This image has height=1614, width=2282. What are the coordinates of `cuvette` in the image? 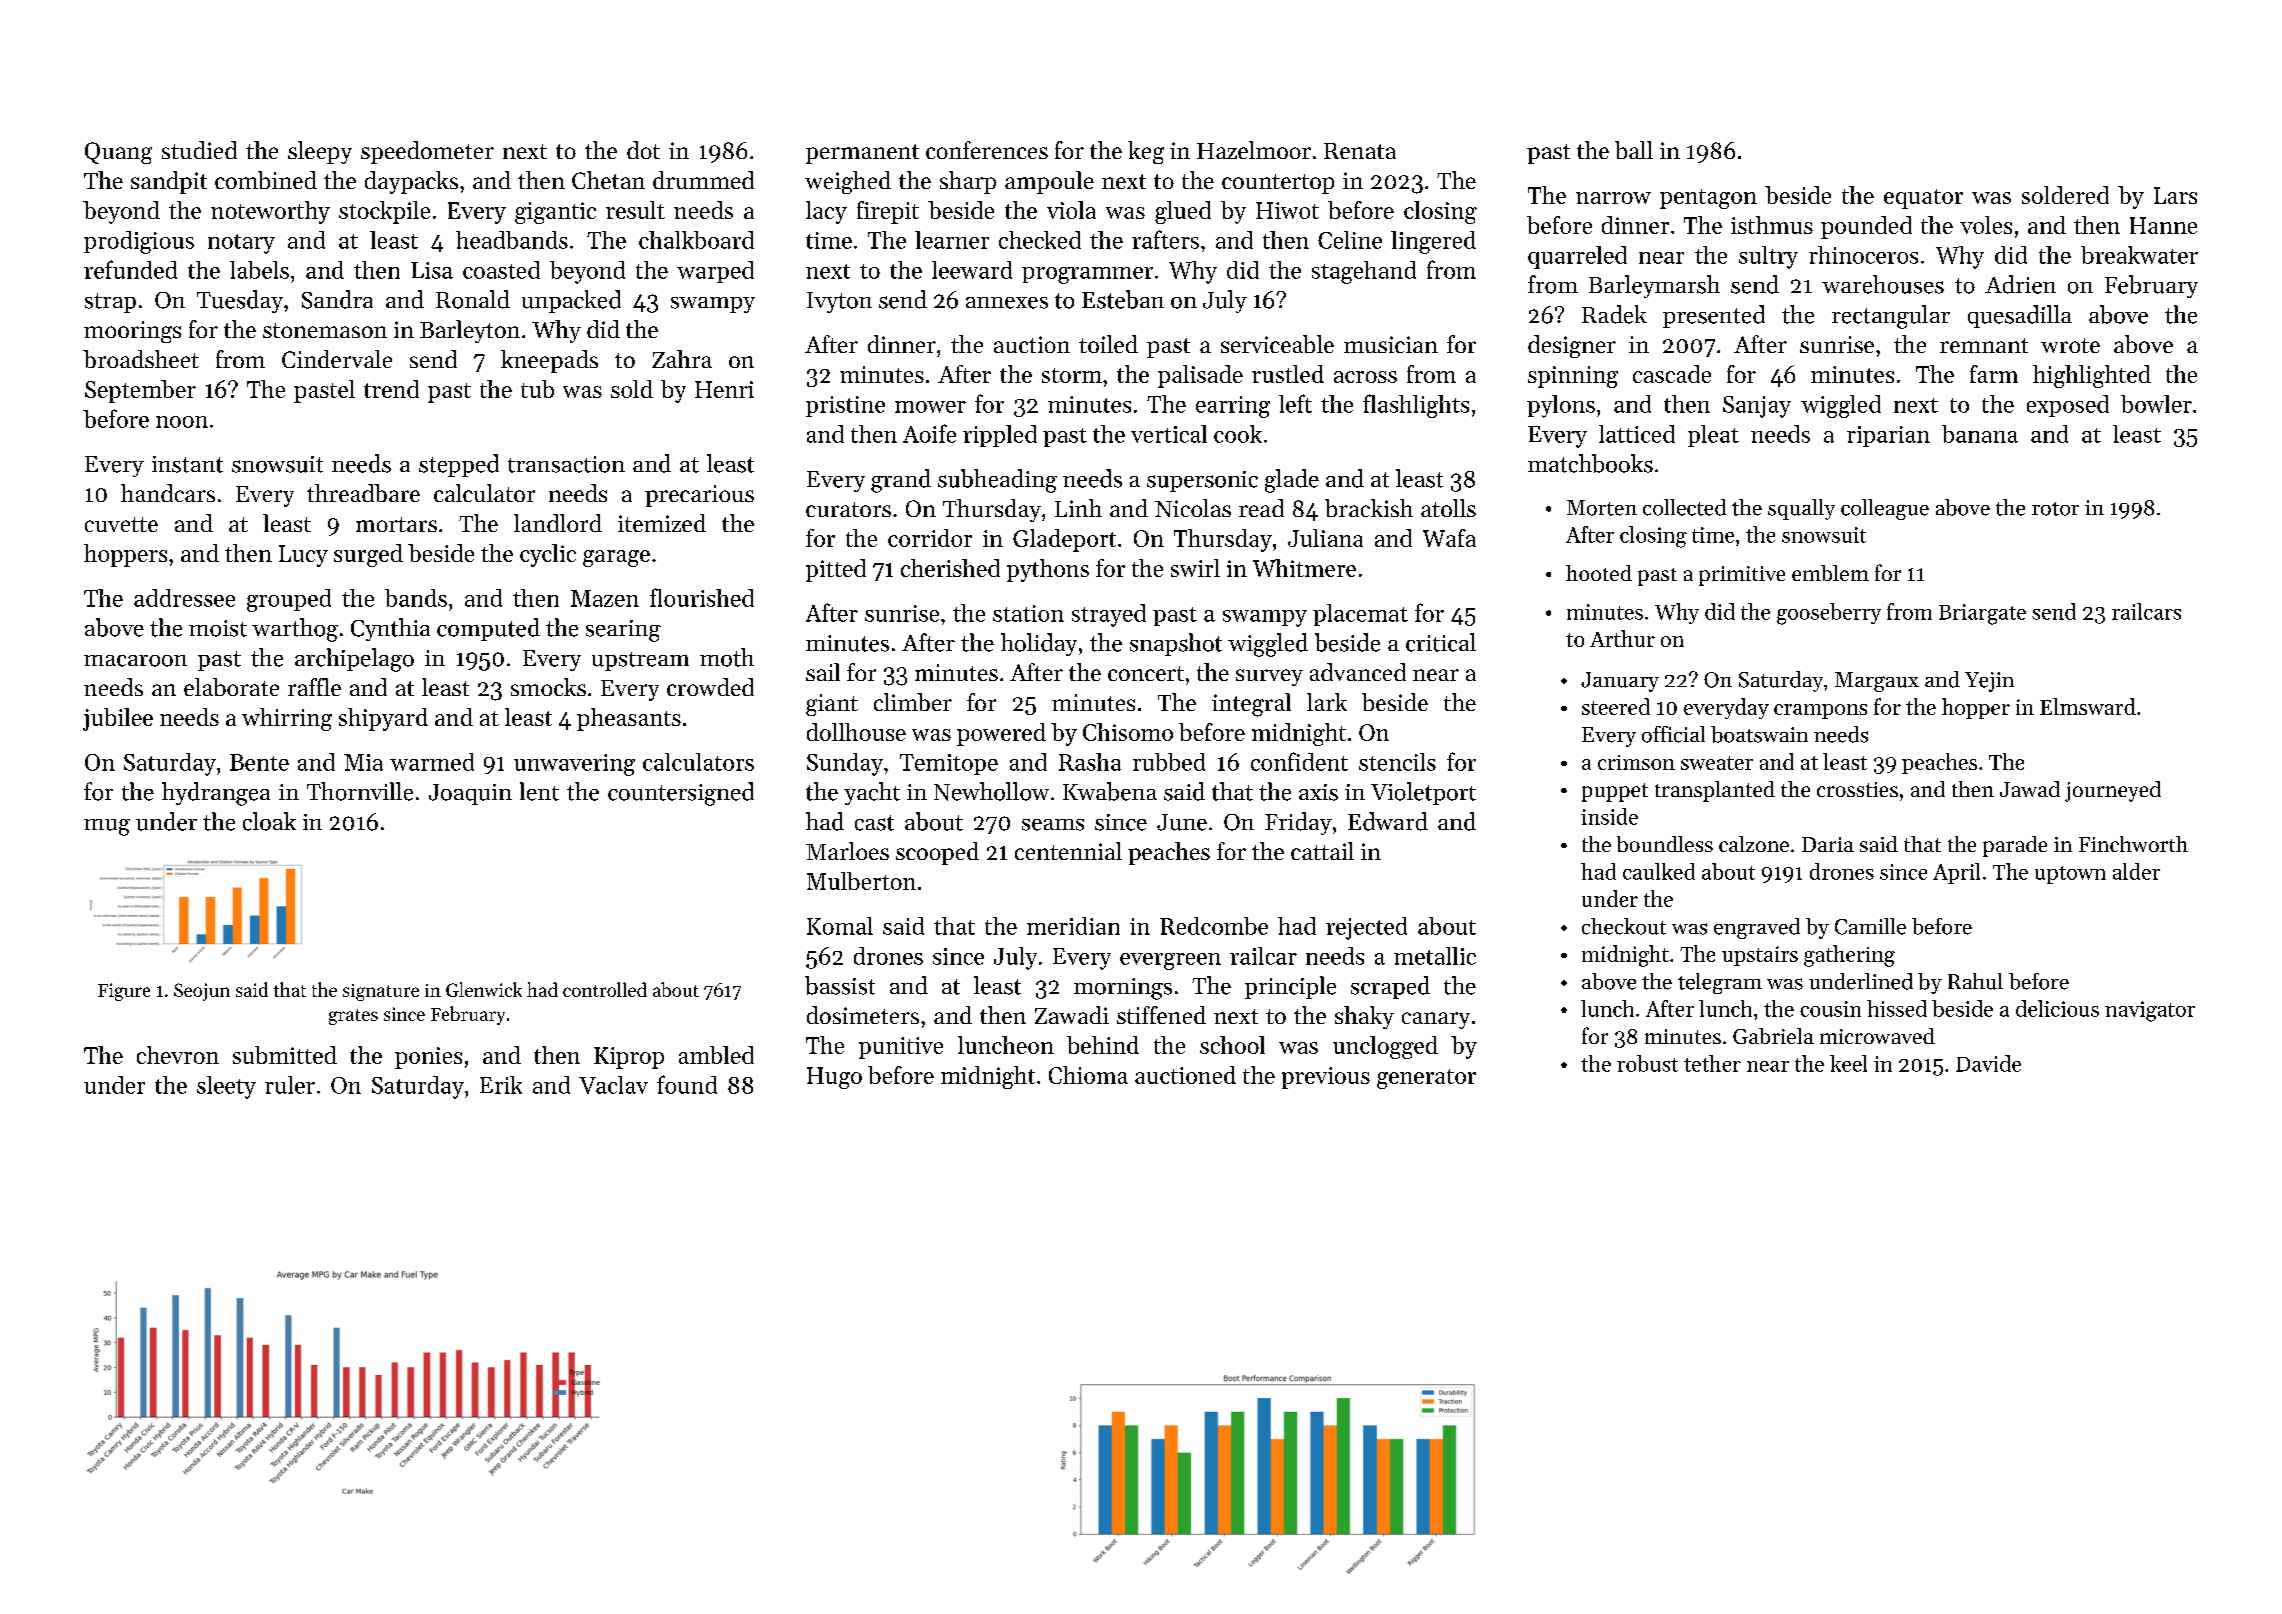 It's located at (121, 524).
